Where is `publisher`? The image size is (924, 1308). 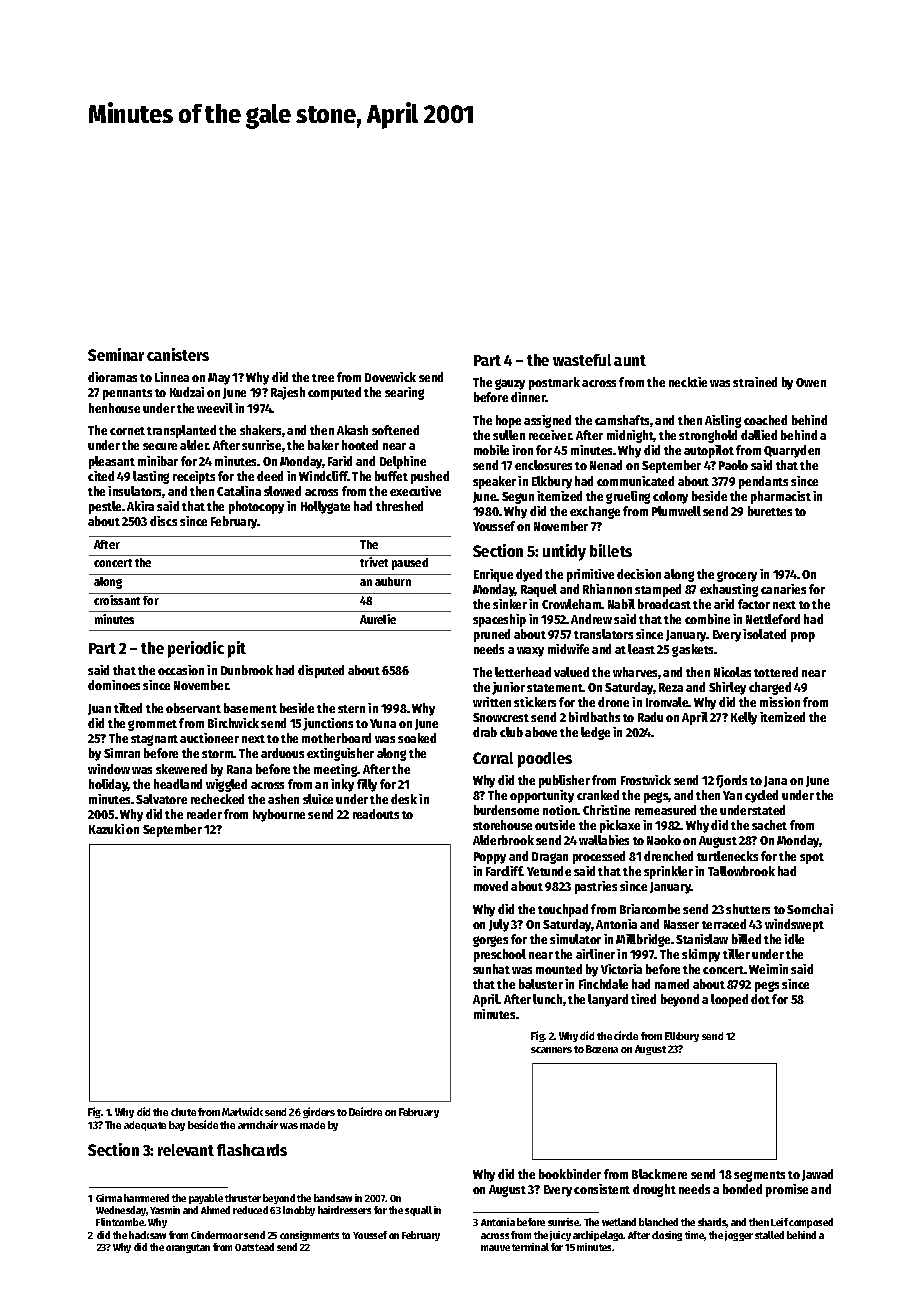 publisher is located at coordinates (564, 781).
